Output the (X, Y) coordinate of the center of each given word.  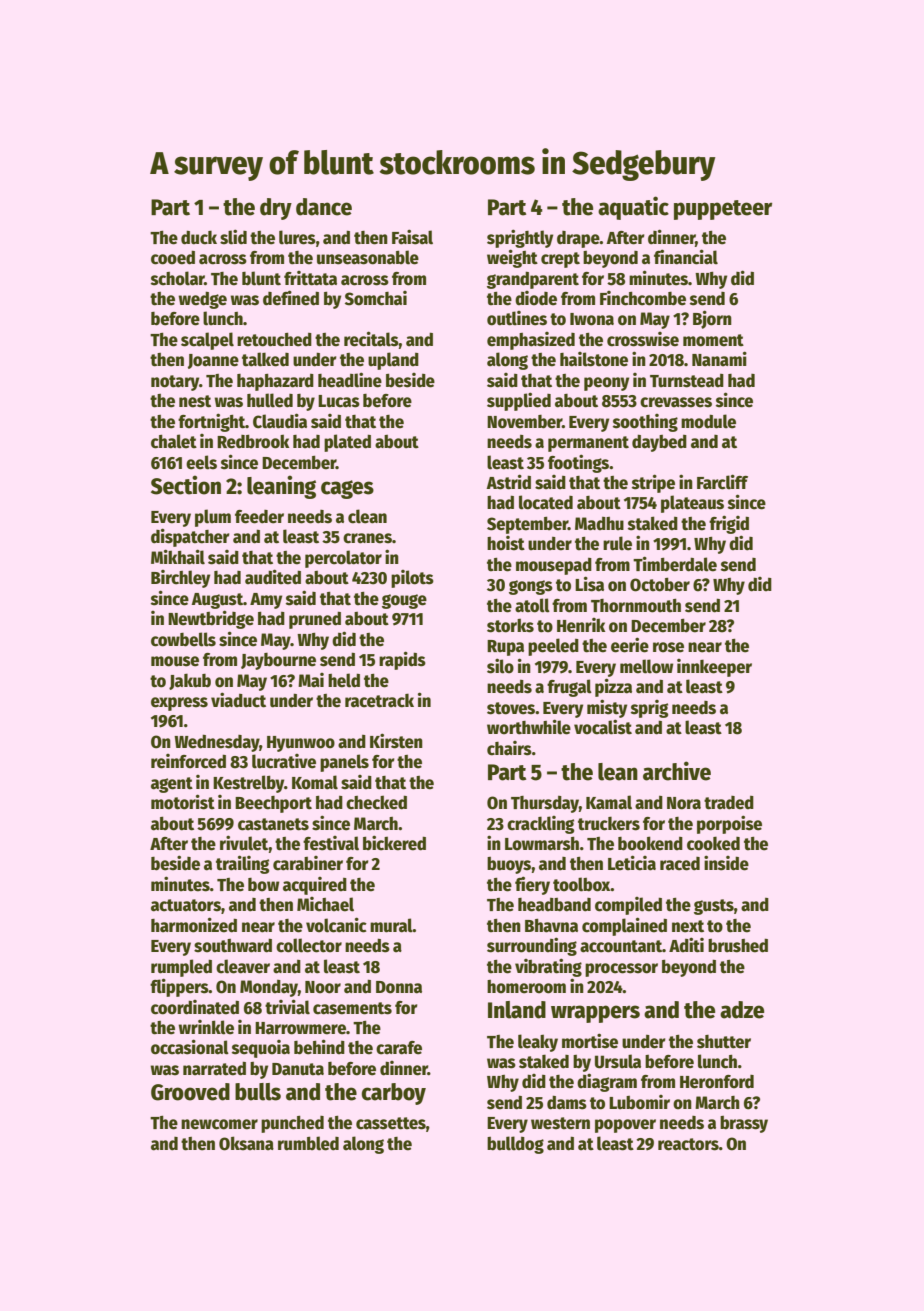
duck (199, 237)
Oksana (246, 1143)
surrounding (532, 946)
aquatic (633, 208)
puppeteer (723, 210)
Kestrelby (248, 784)
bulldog (515, 1145)
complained (624, 926)
